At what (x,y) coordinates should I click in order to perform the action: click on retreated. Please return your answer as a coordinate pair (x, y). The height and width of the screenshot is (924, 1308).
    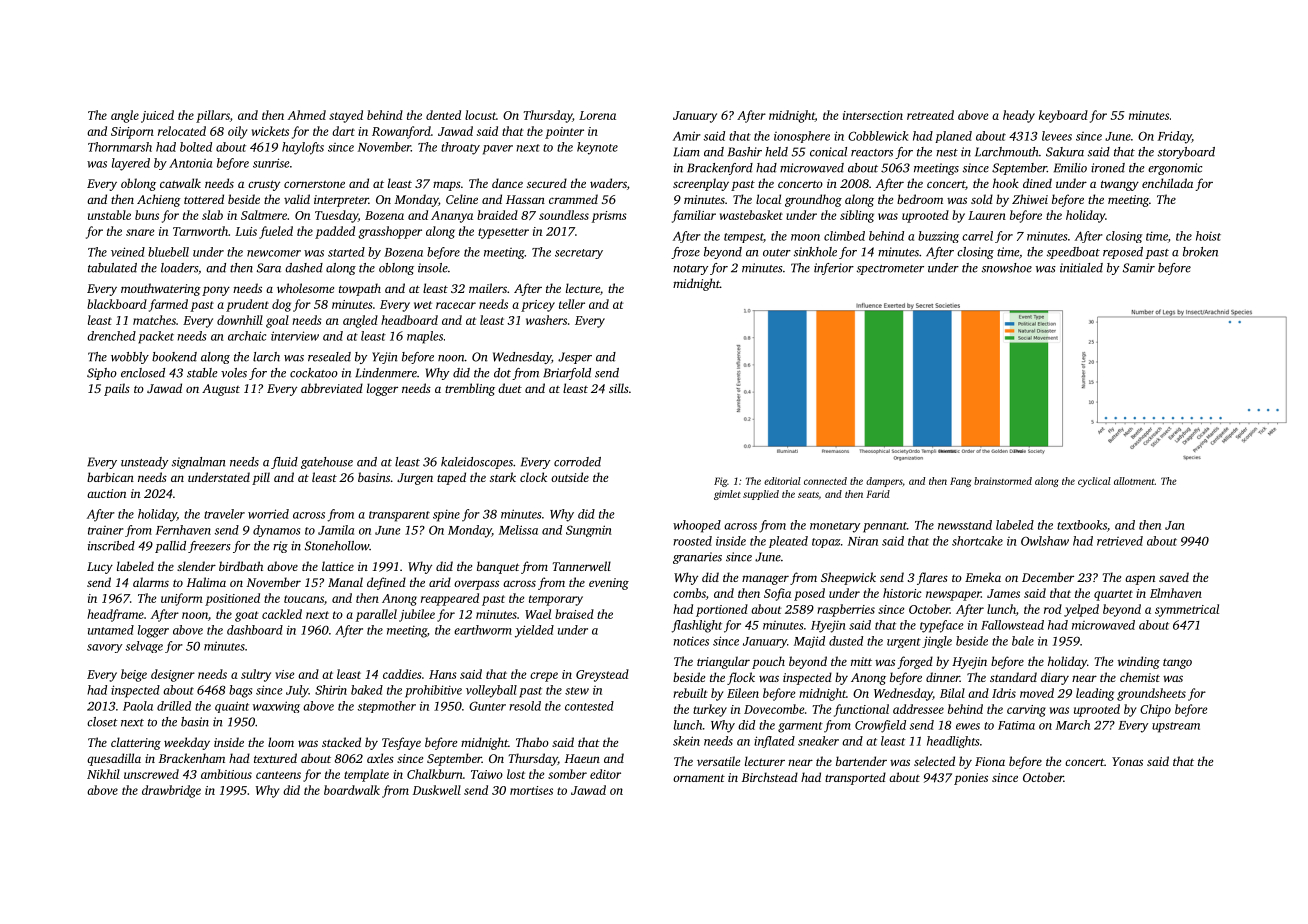
    Looking at the image, I should click on (930, 115).
